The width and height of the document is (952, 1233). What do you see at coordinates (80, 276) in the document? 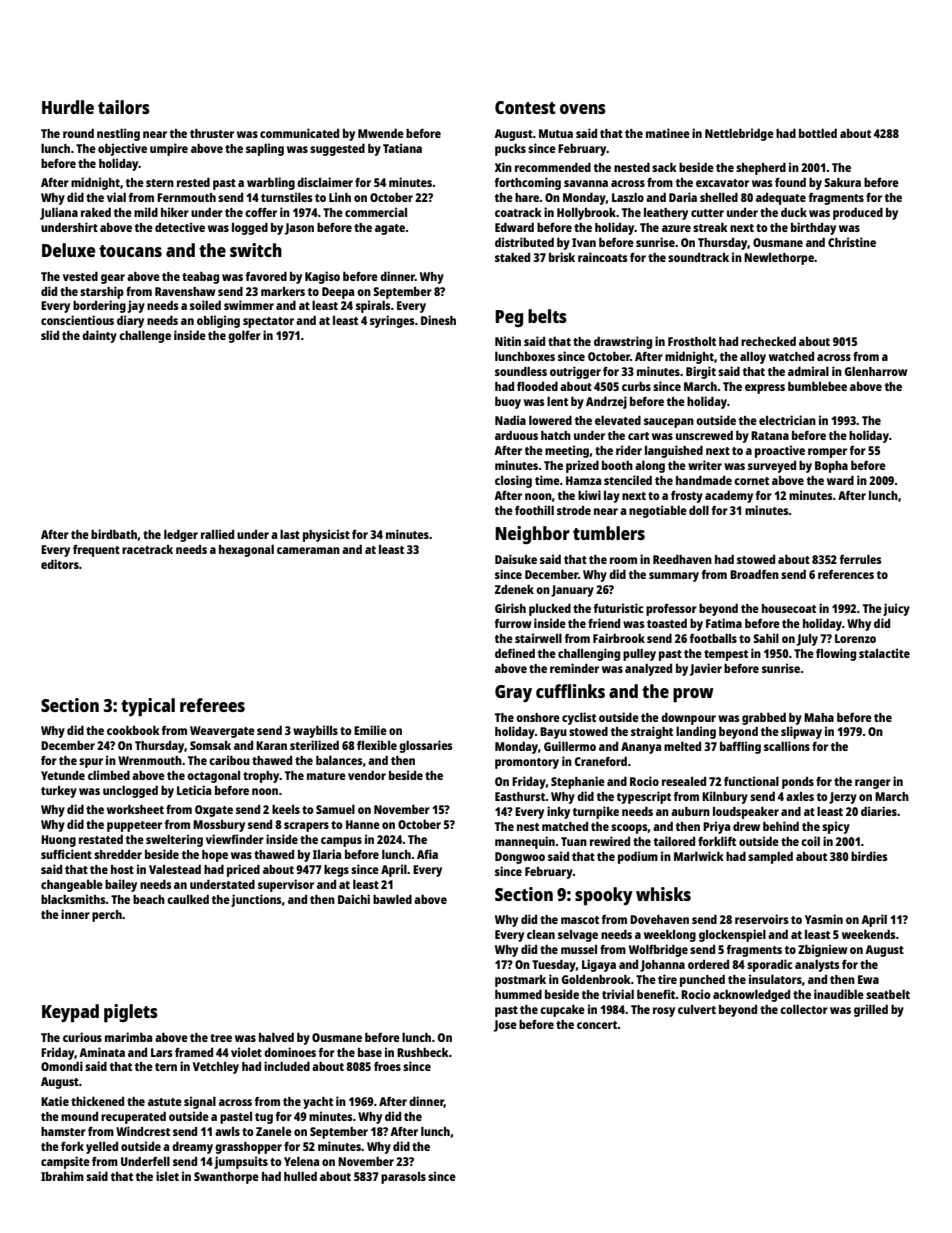
I see `vested` at bounding box center [80, 276].
